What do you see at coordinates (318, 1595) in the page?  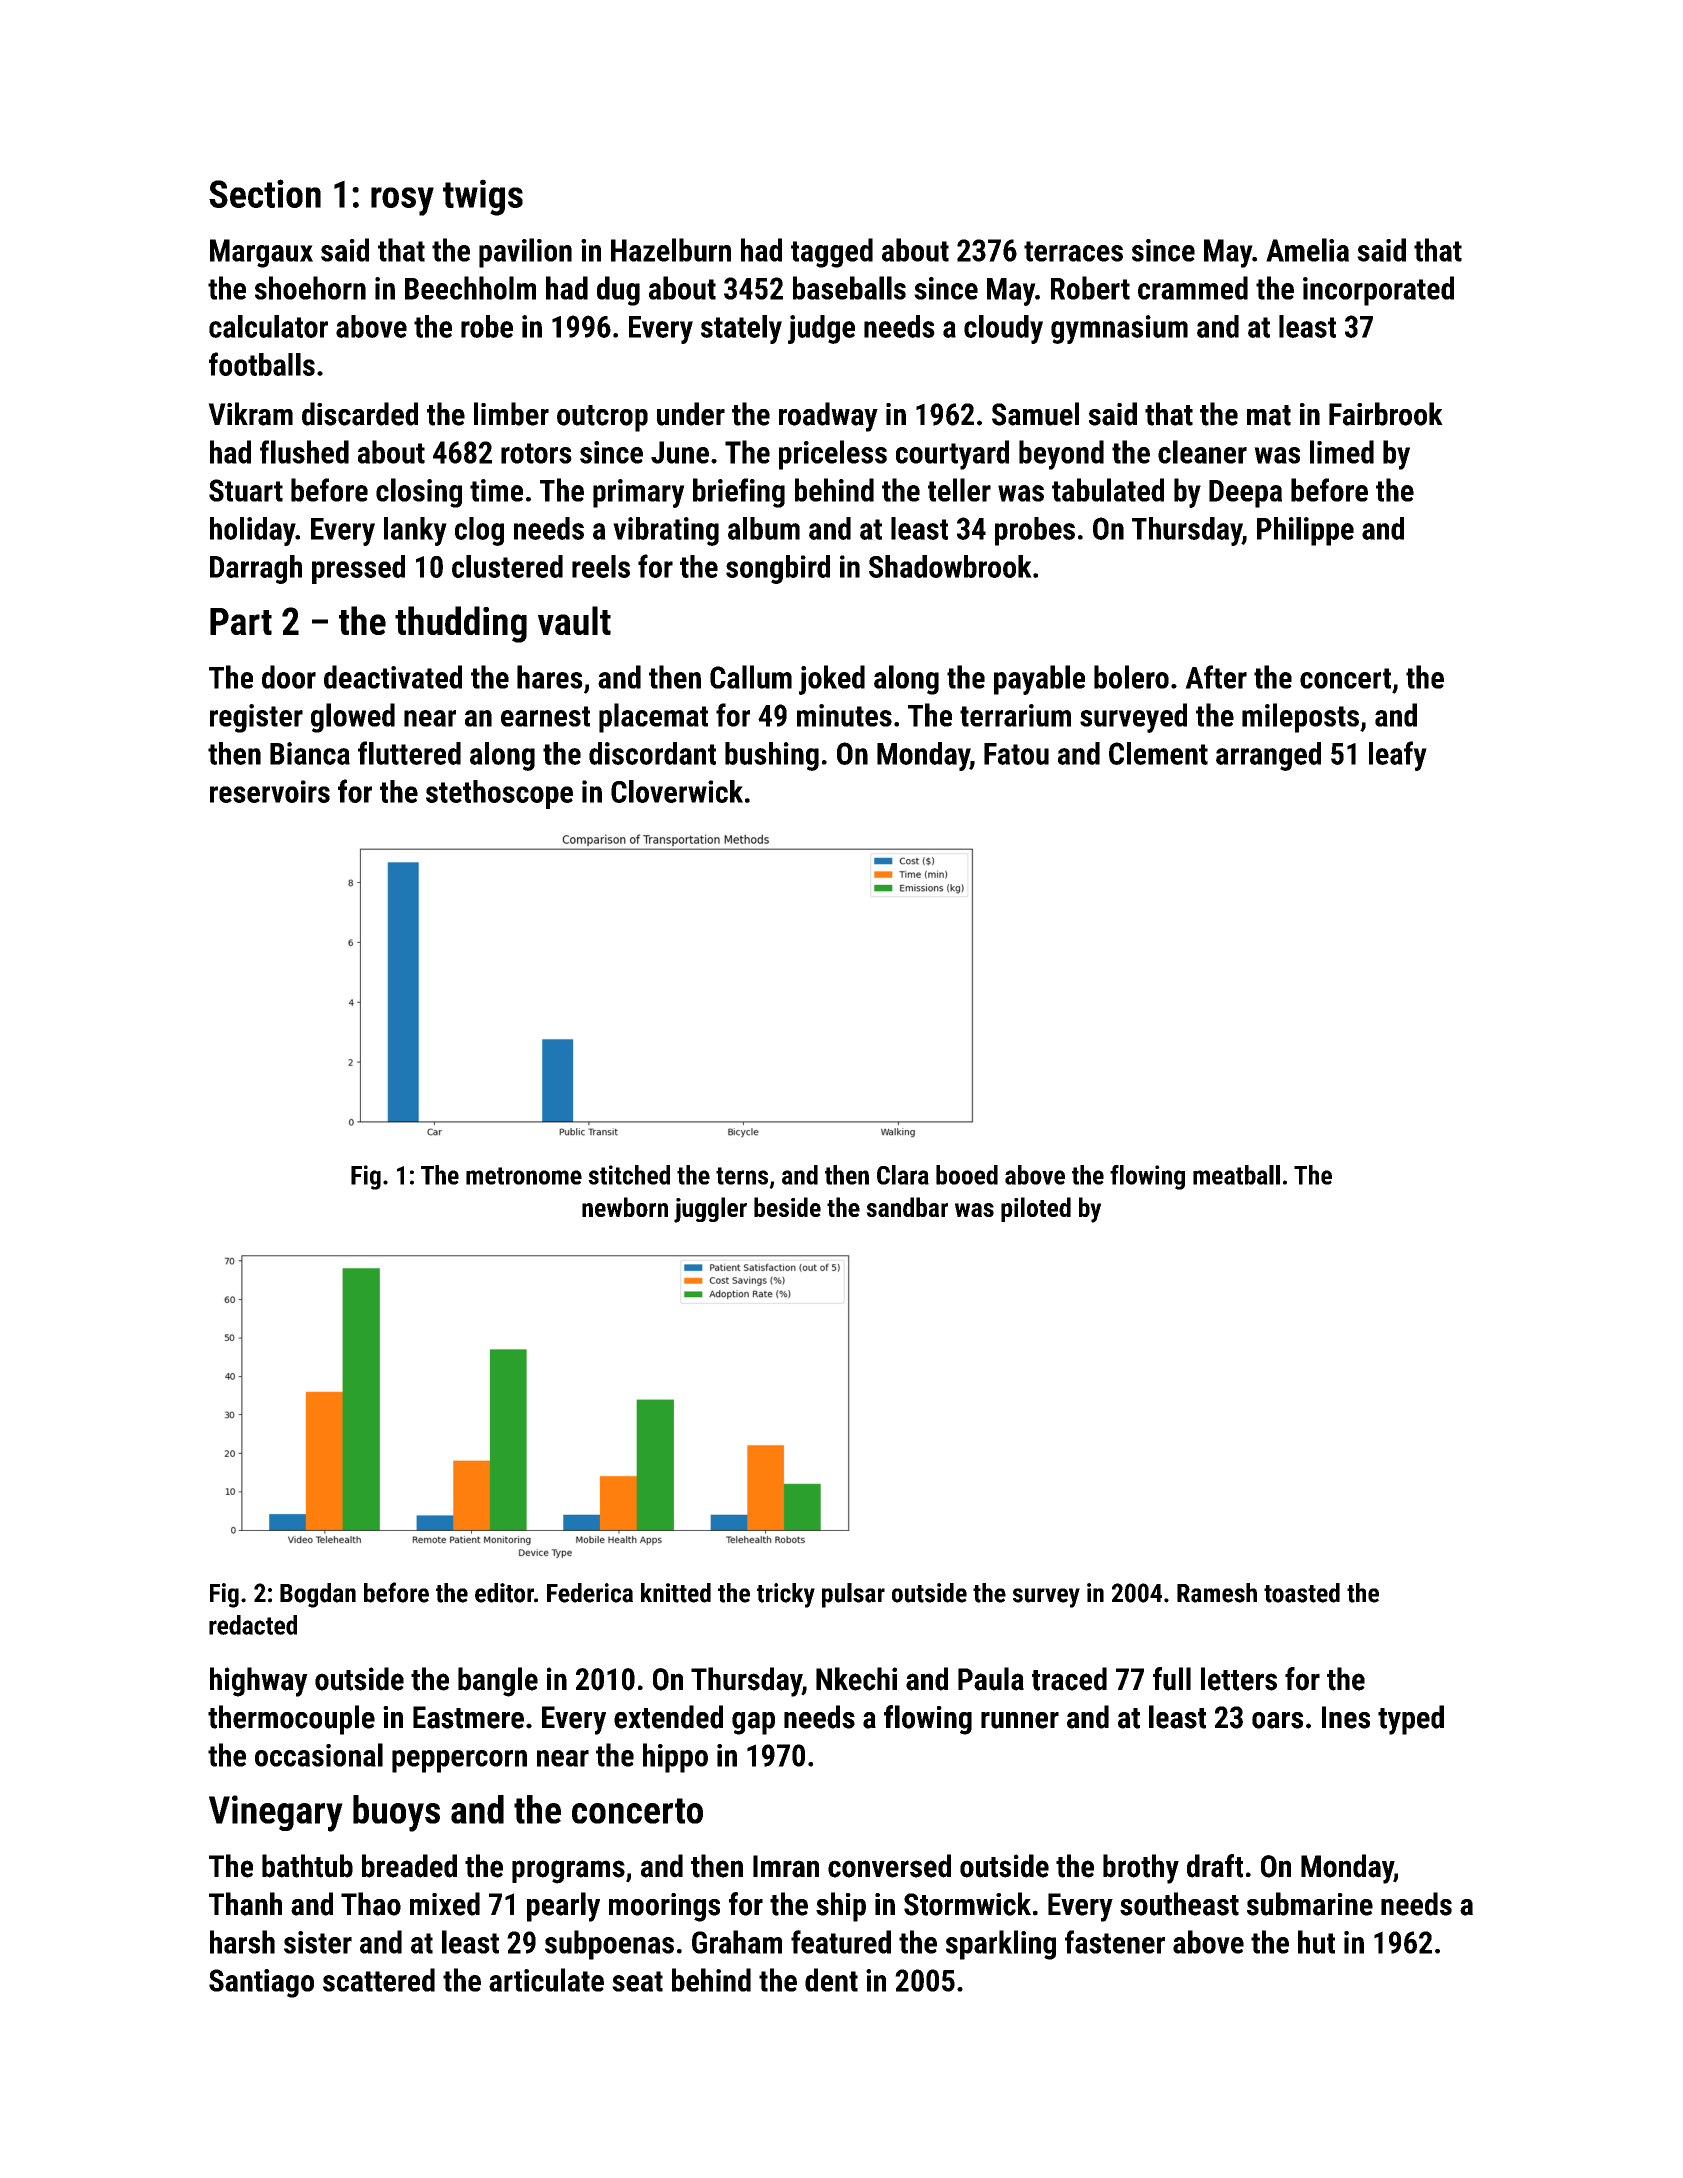 I see `Bogdan` at bounding box center [318, 1595].
